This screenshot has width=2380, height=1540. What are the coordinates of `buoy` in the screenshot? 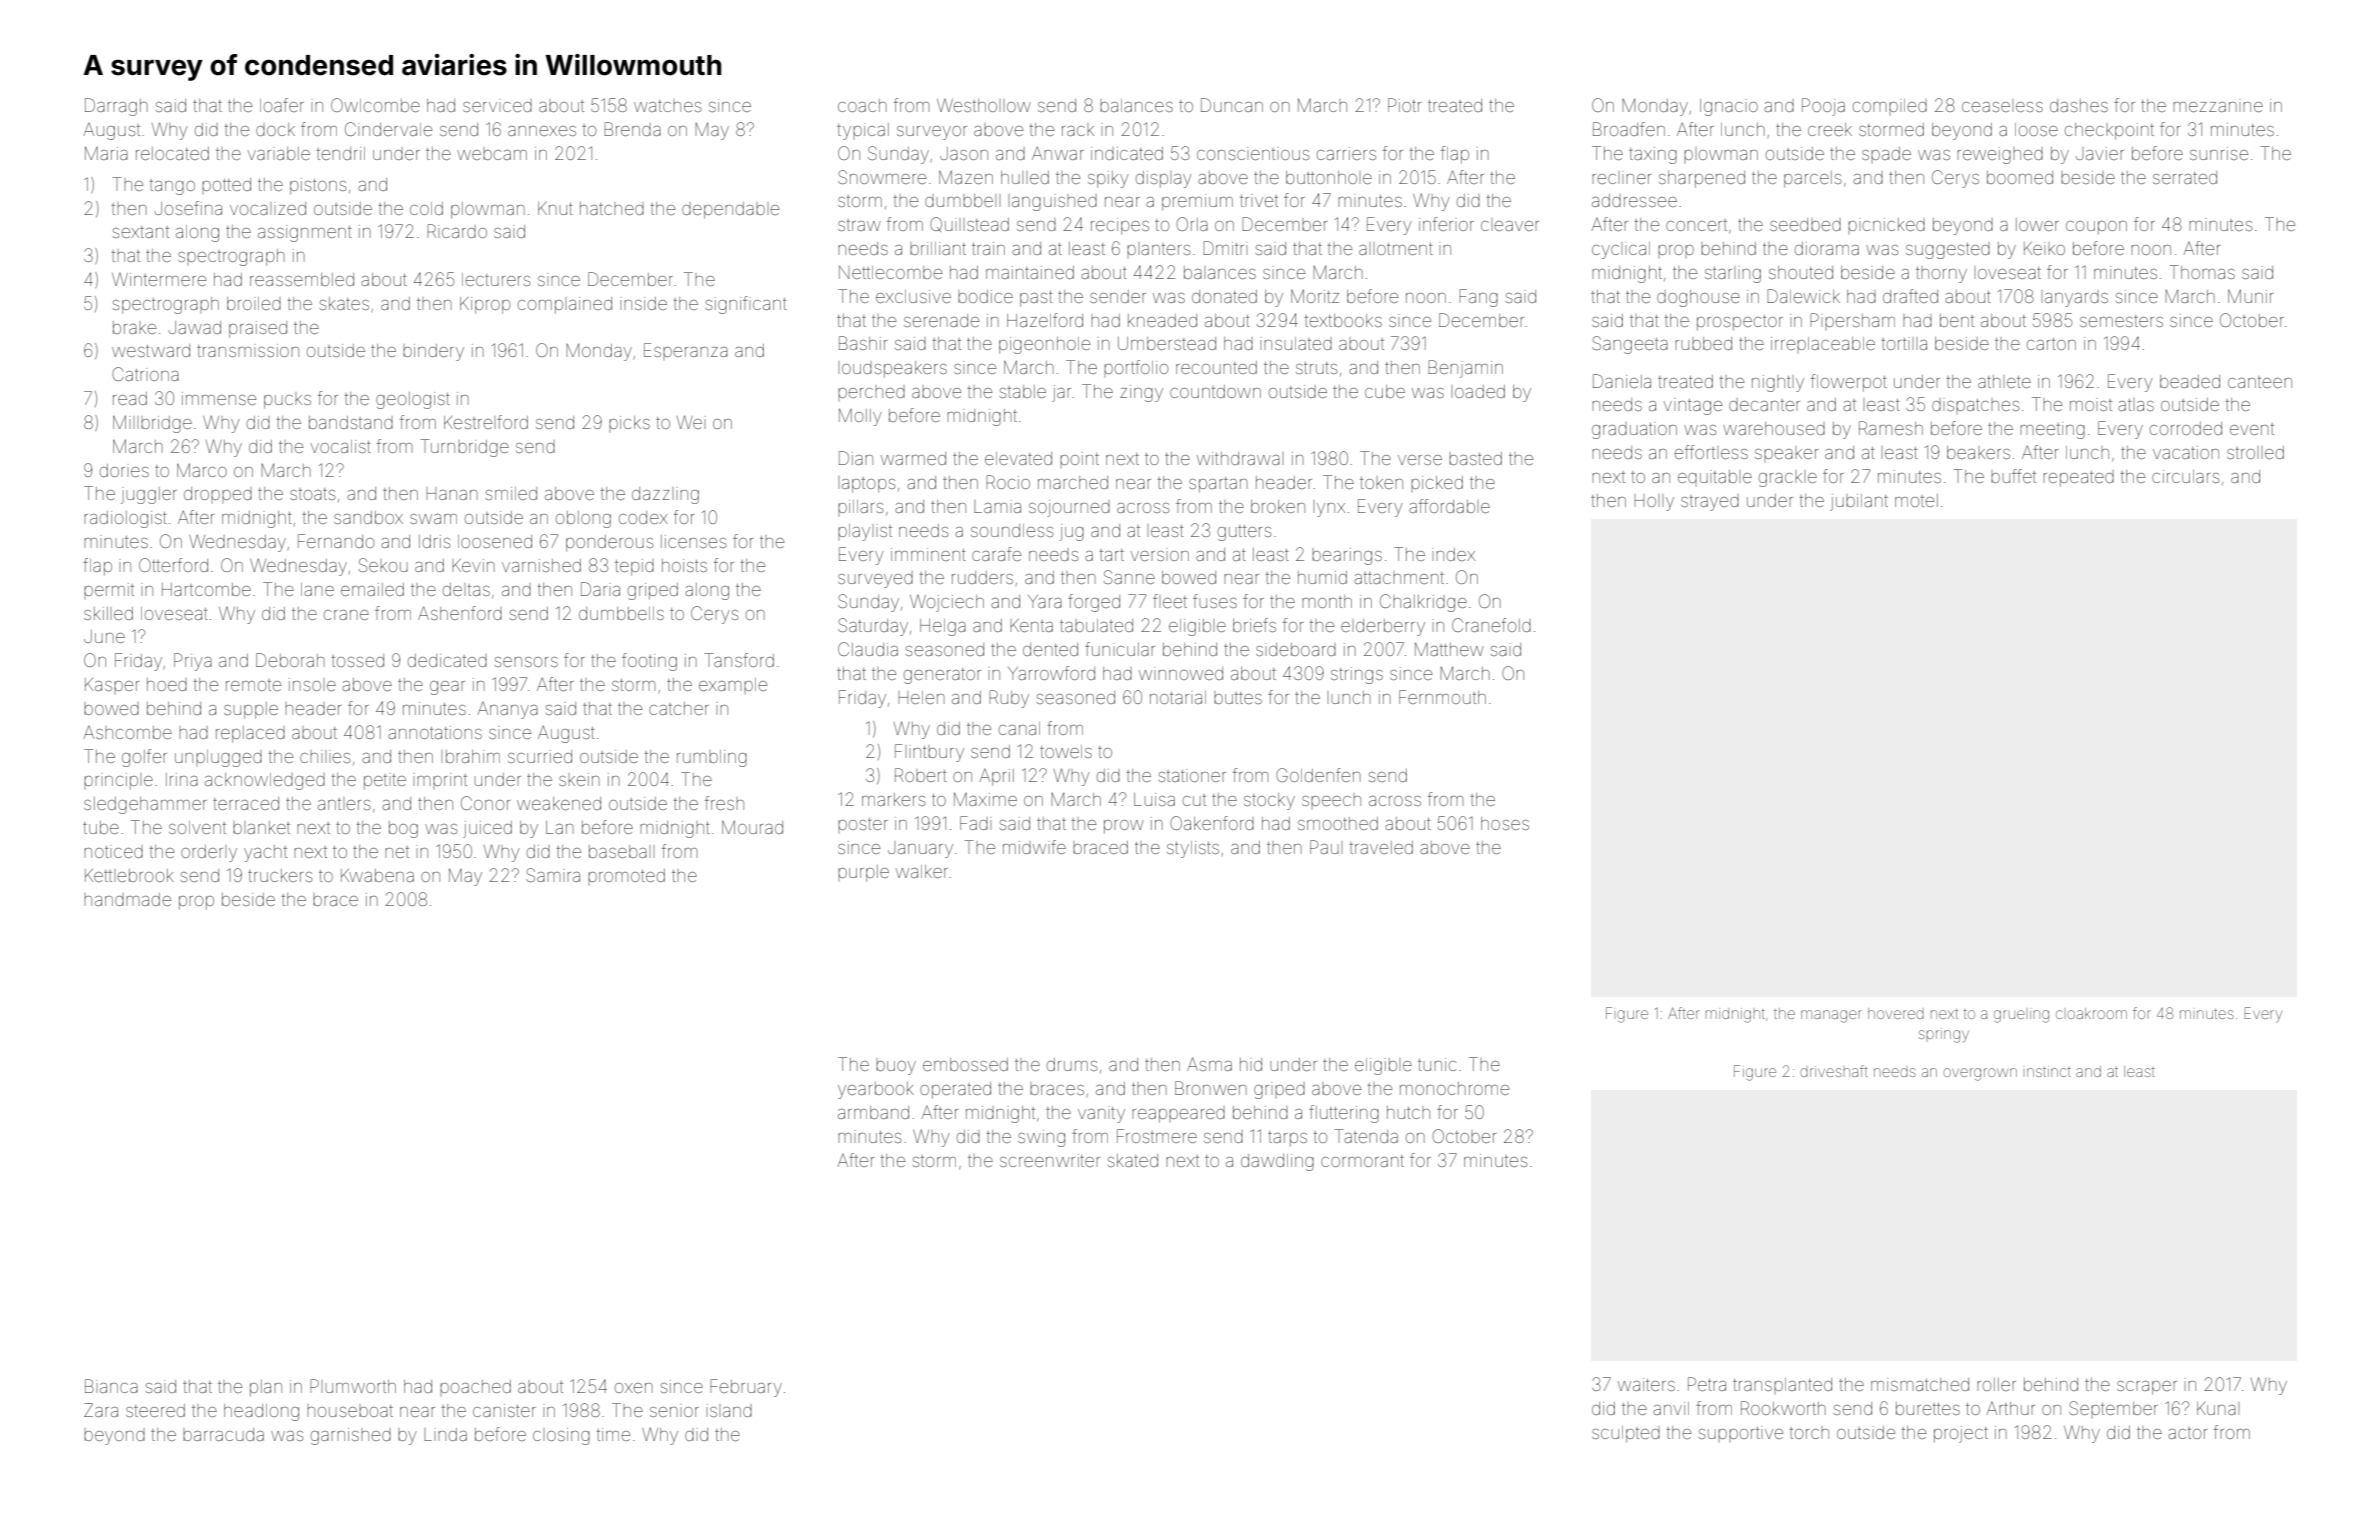 It's located at (896, 1068).
